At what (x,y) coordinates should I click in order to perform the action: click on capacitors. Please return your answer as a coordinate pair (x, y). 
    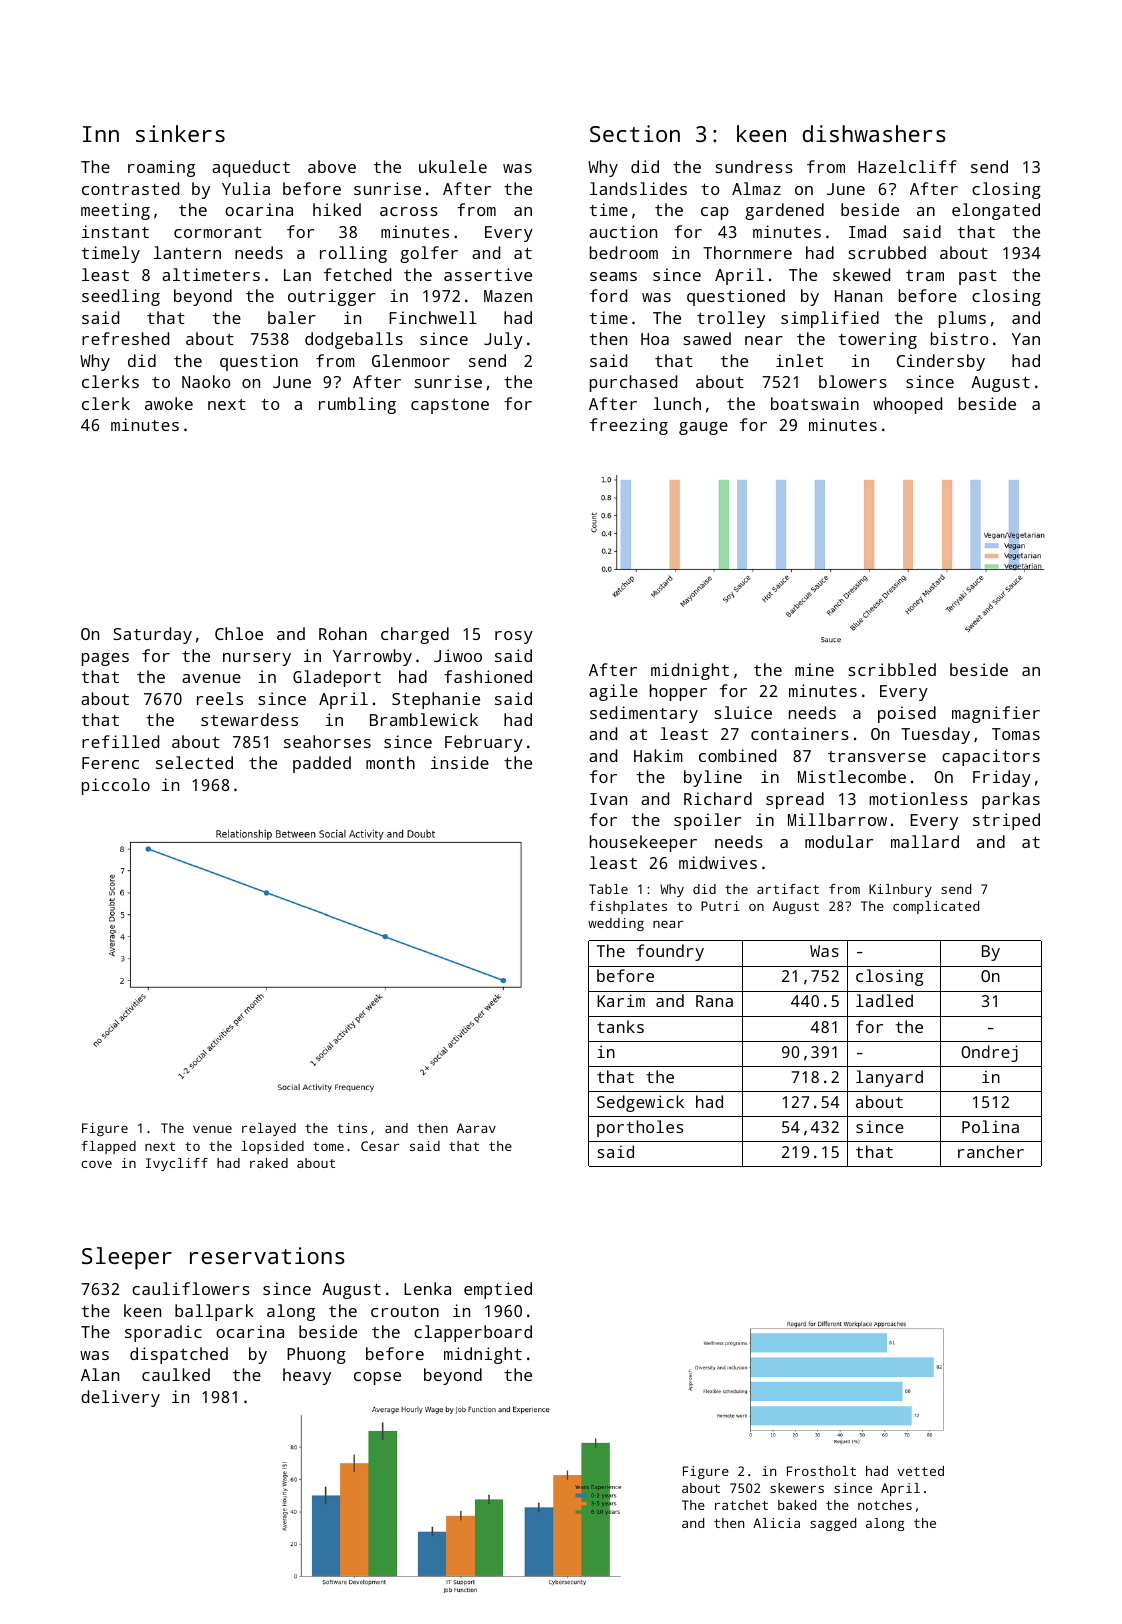
    Looking at the image, I should click on (991, 757).
